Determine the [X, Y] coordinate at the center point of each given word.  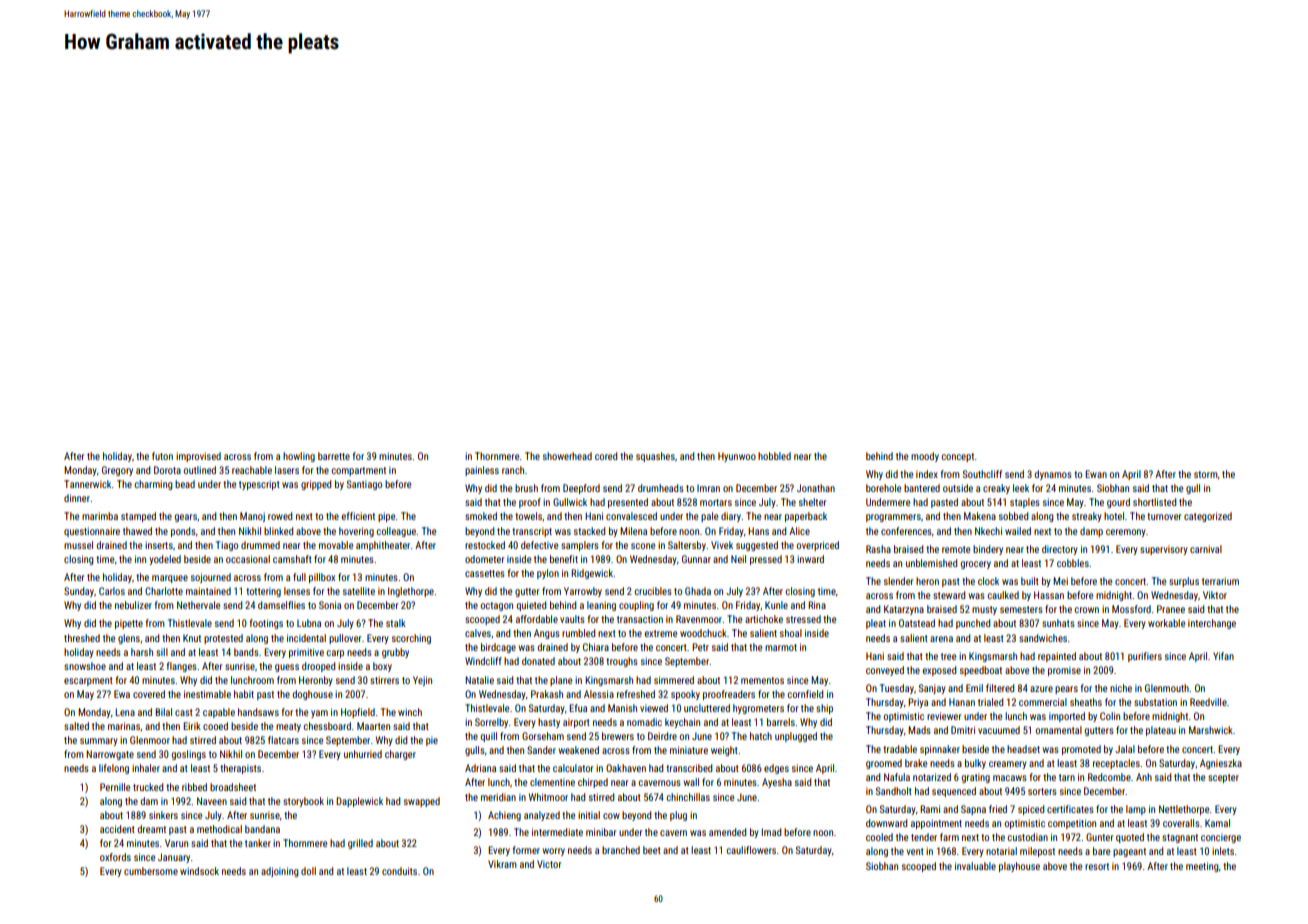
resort [1097, 866]
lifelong [114, 769]
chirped [593, 783]
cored [606, 456]
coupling [636, 606]
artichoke [764, 619]
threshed [82, 638]
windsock [199, 871]
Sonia [330, 605]
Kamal [1217, 823]
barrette [334, 456]
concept [958, 457]
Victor [549, 864]
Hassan [1049, 595]
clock [988, 581]
